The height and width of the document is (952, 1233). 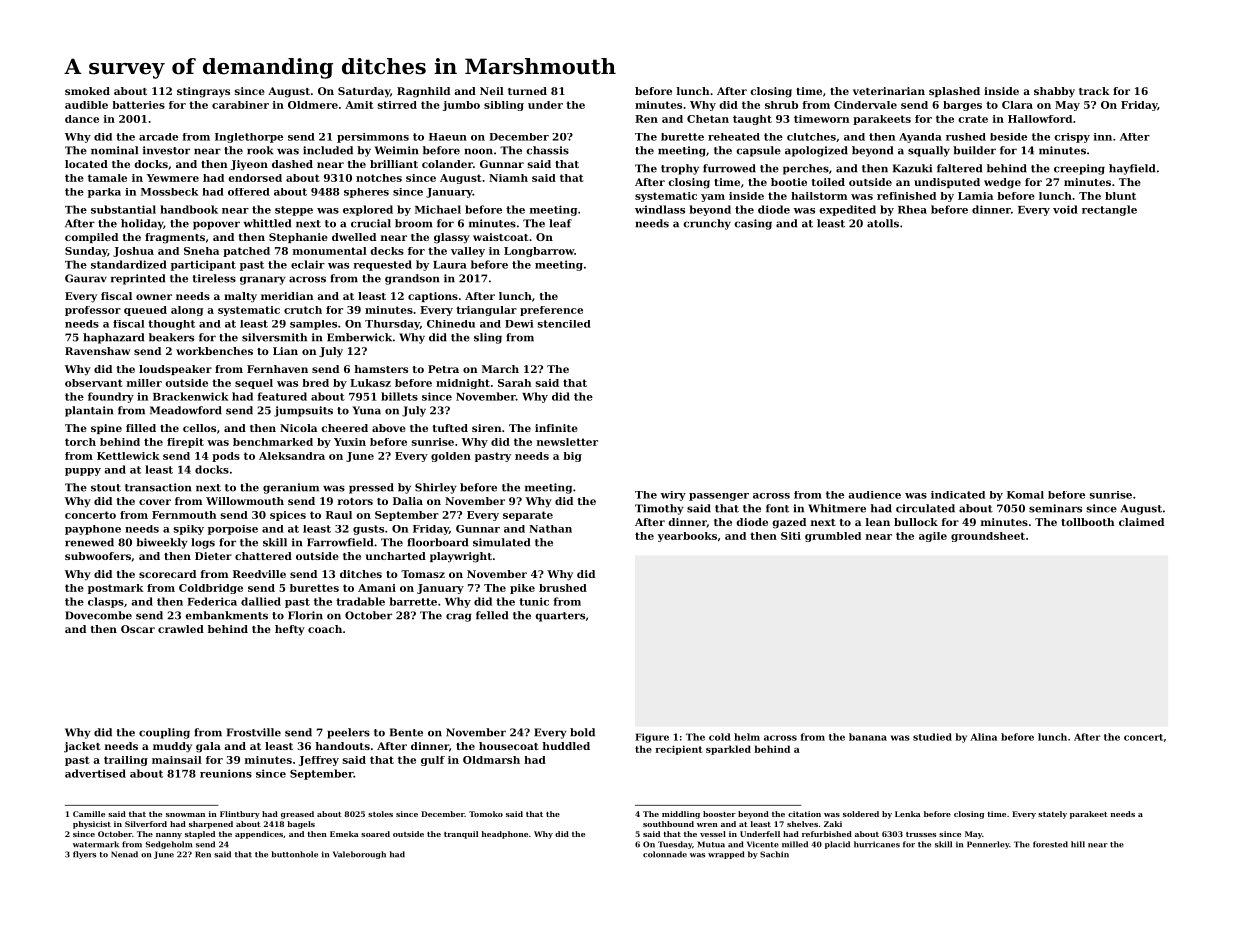 I want to click on turned, so click(x=527, y=91).
